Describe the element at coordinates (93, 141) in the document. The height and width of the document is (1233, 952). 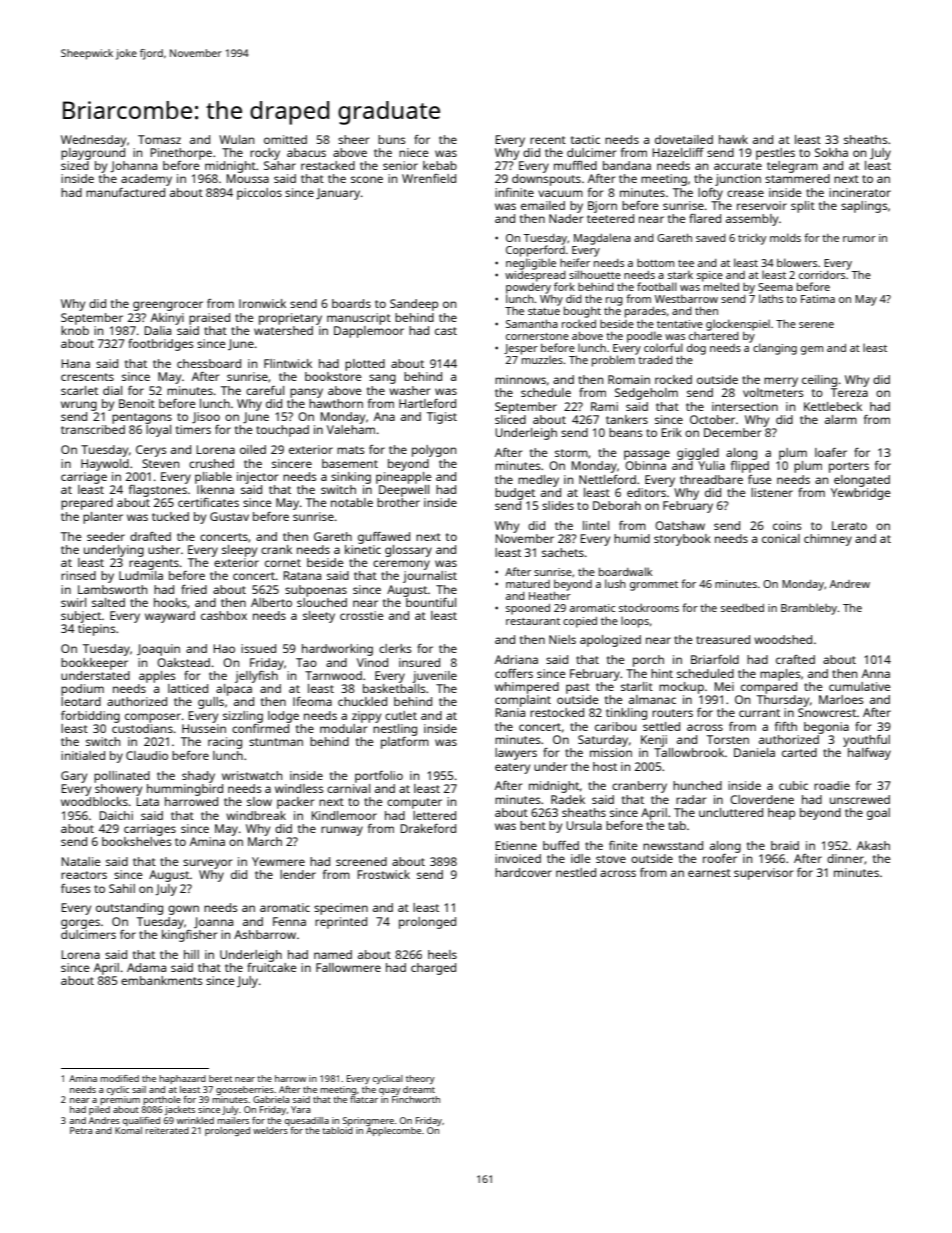
I see `Wednesday` at that location.
